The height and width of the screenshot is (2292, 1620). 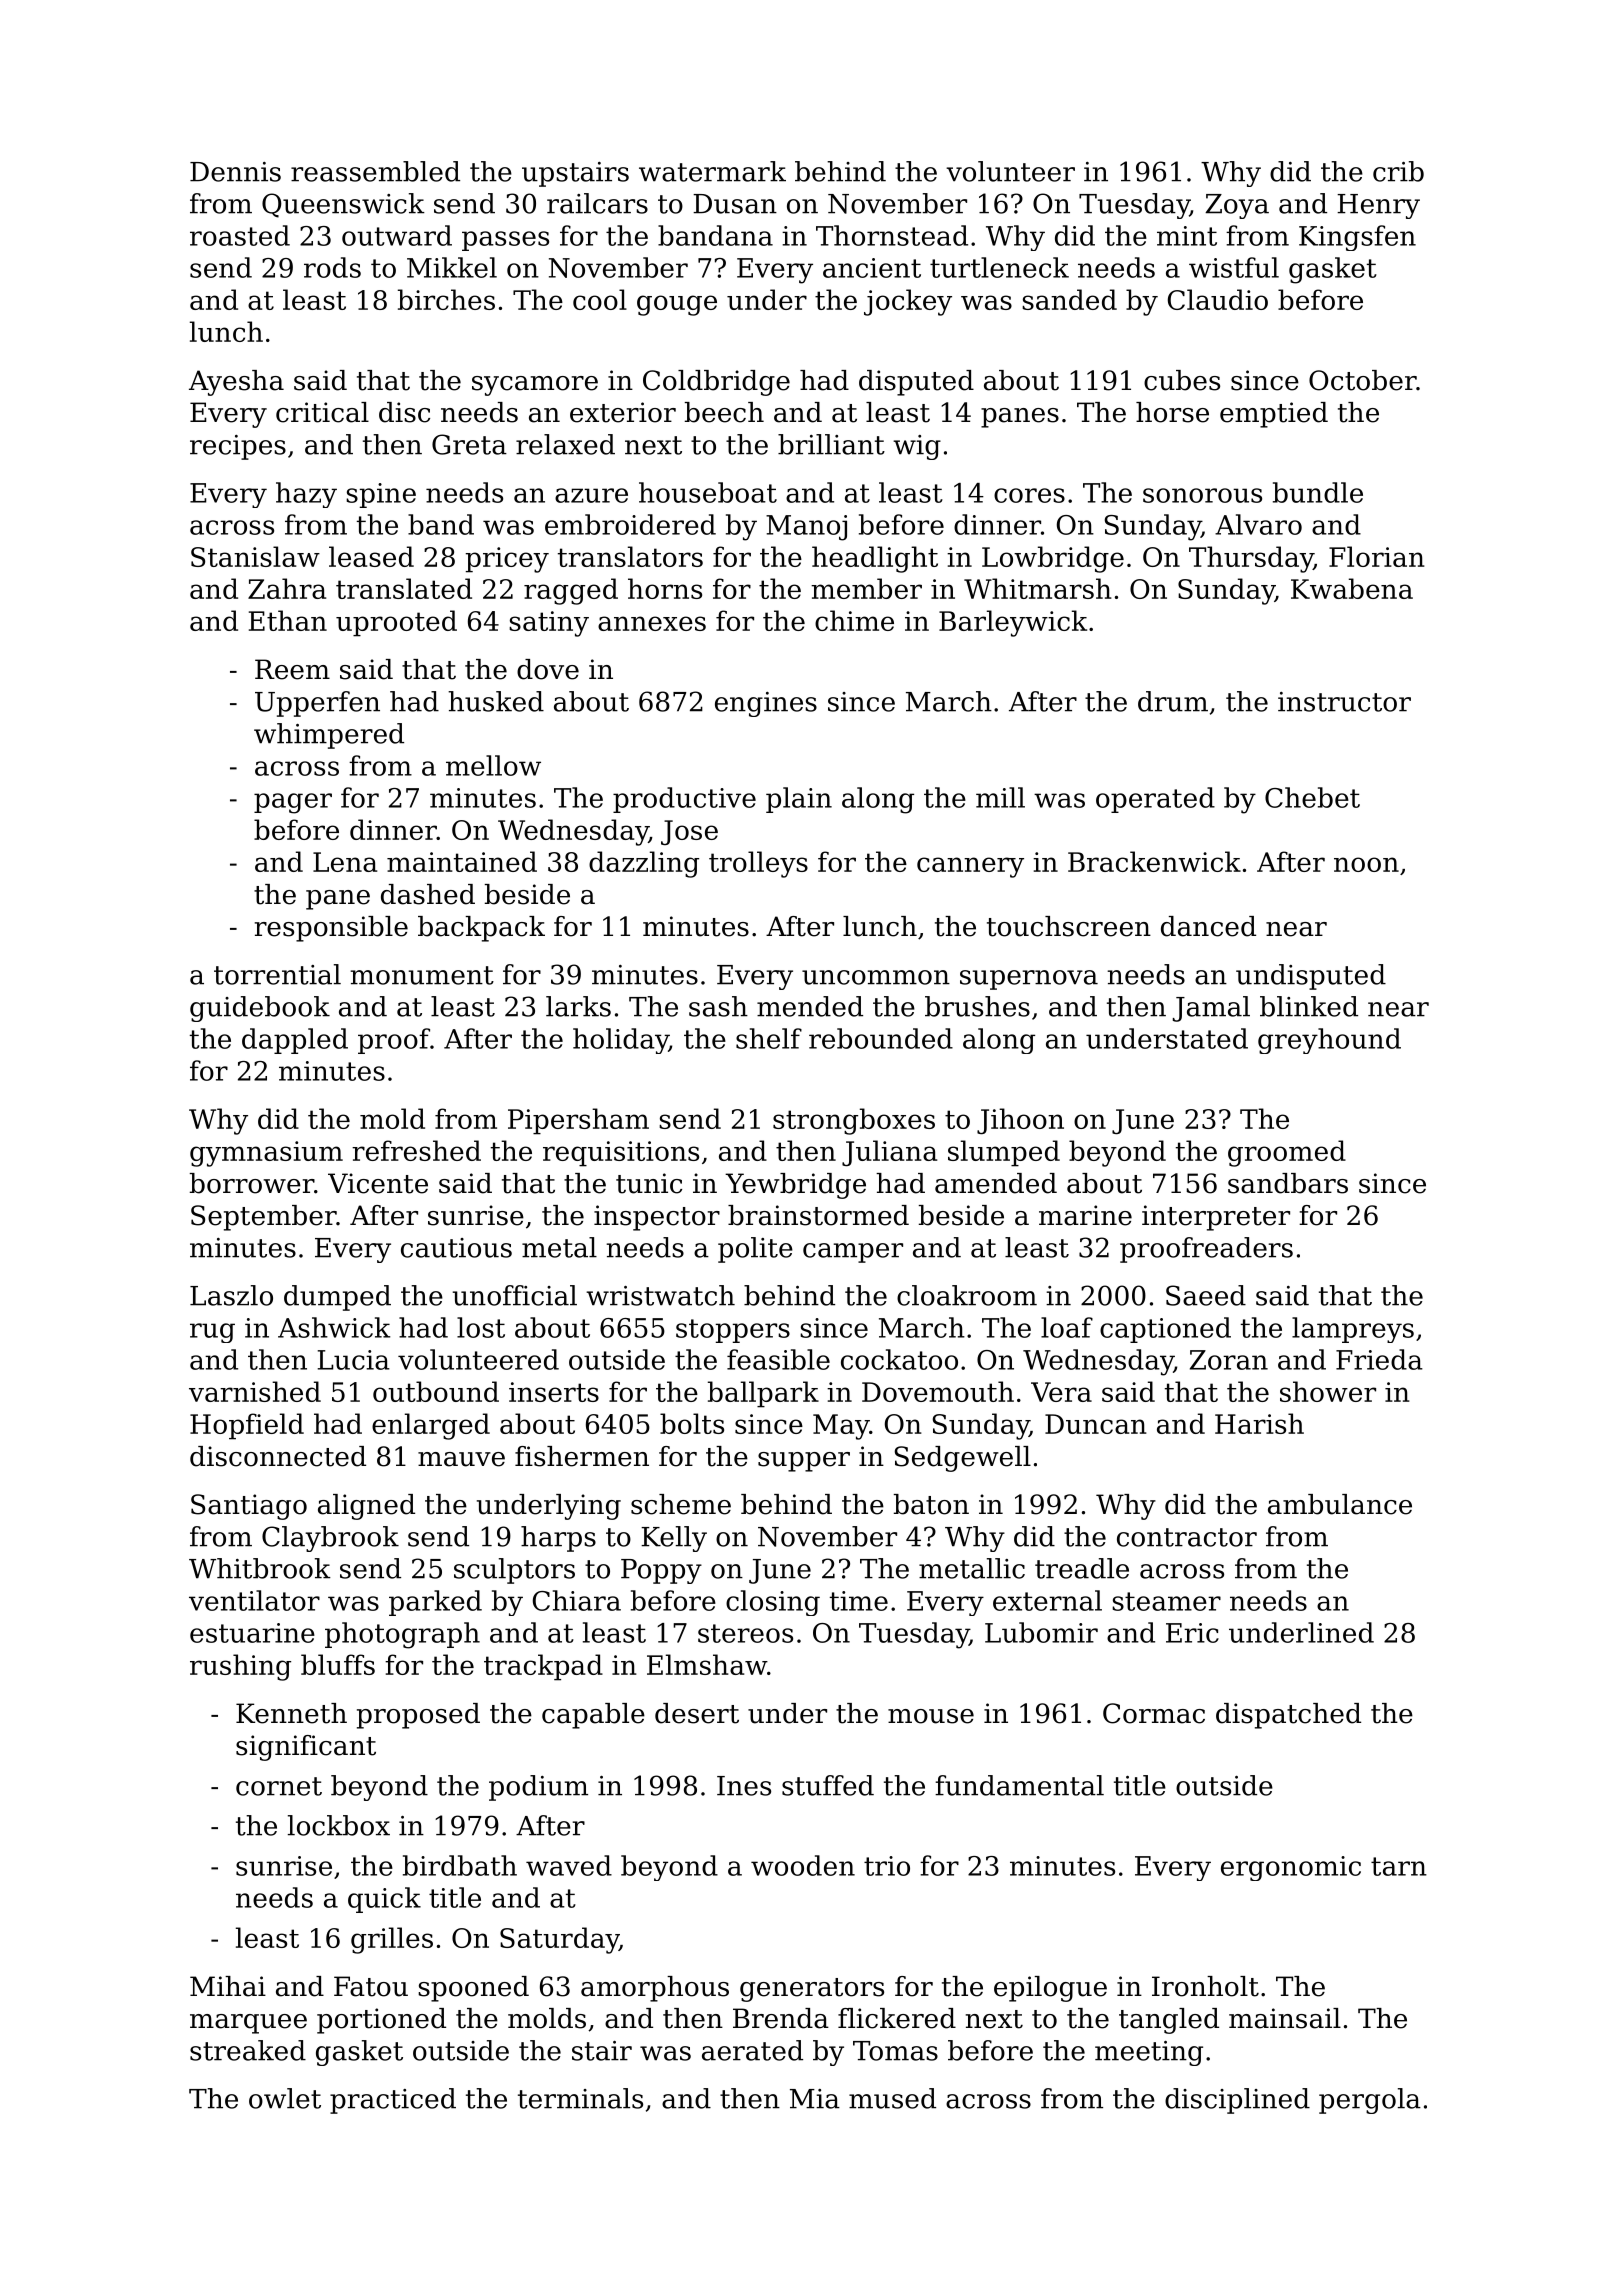 What do you see at coordinates (260, 1568) in the screenshot?
I see `Whitbrook` at bounding box center [260, 1568].
